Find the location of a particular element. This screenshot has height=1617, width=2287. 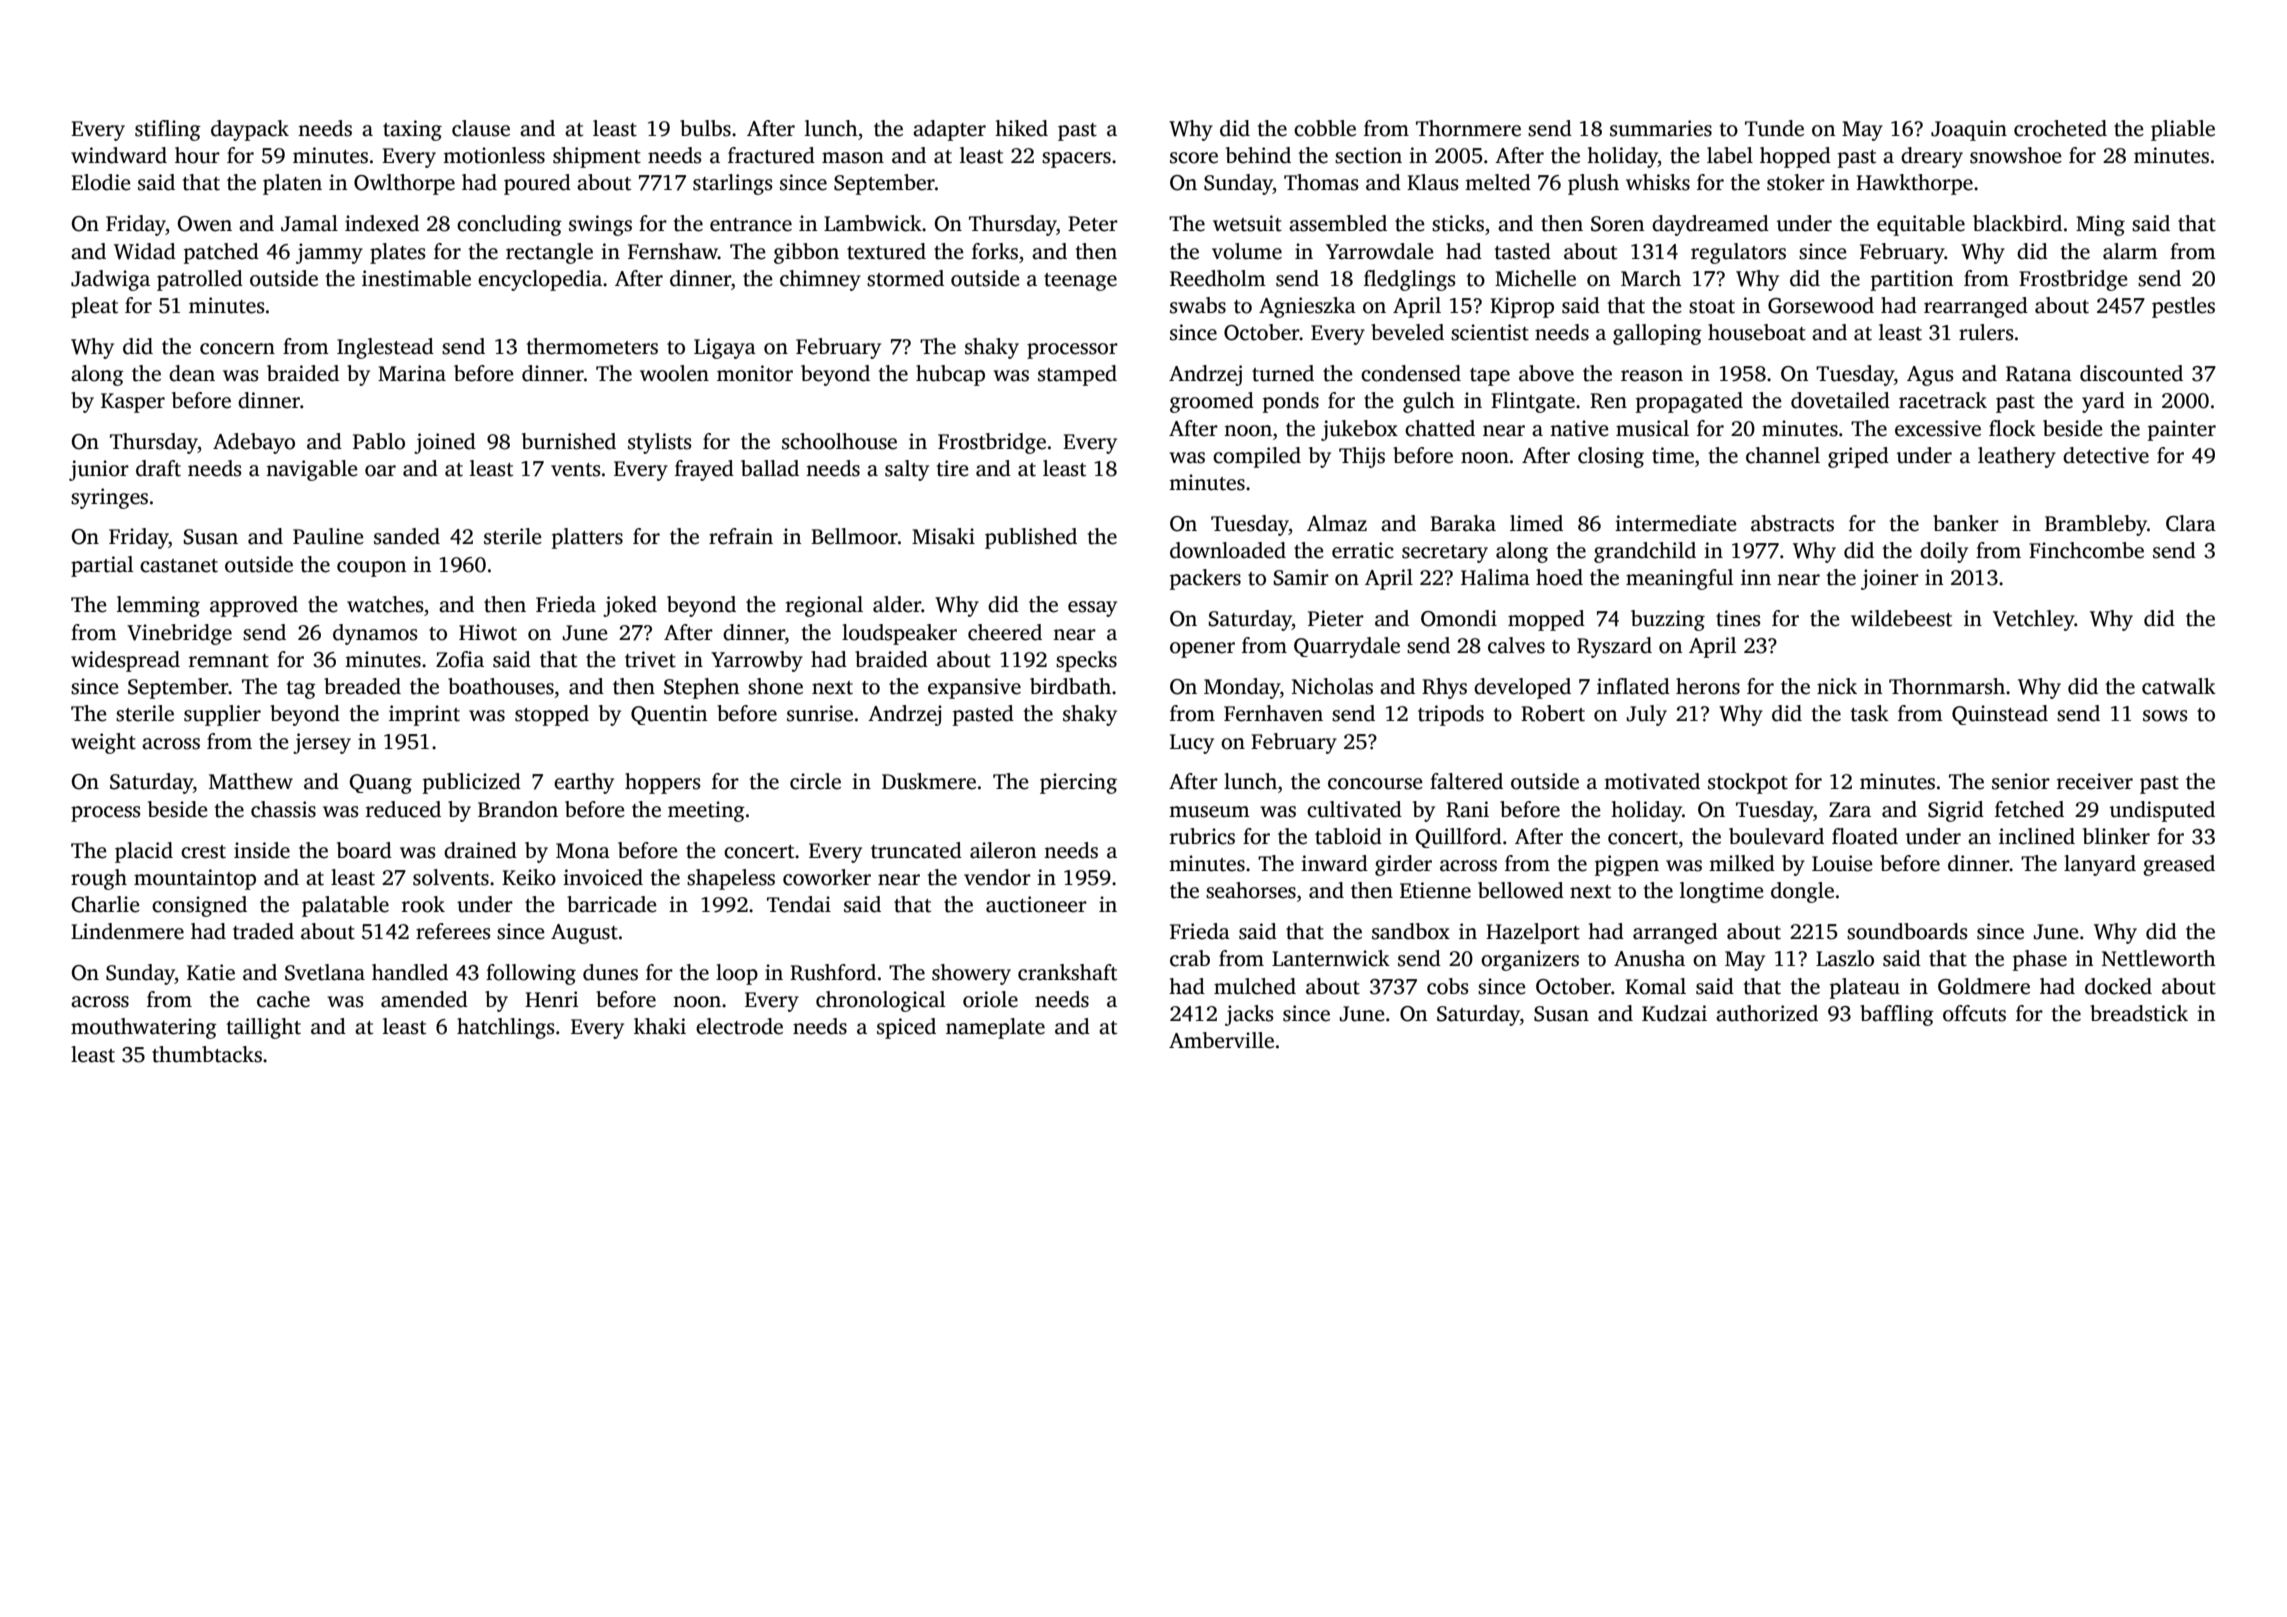

undisputed is located at coordinates (2162, 811).
